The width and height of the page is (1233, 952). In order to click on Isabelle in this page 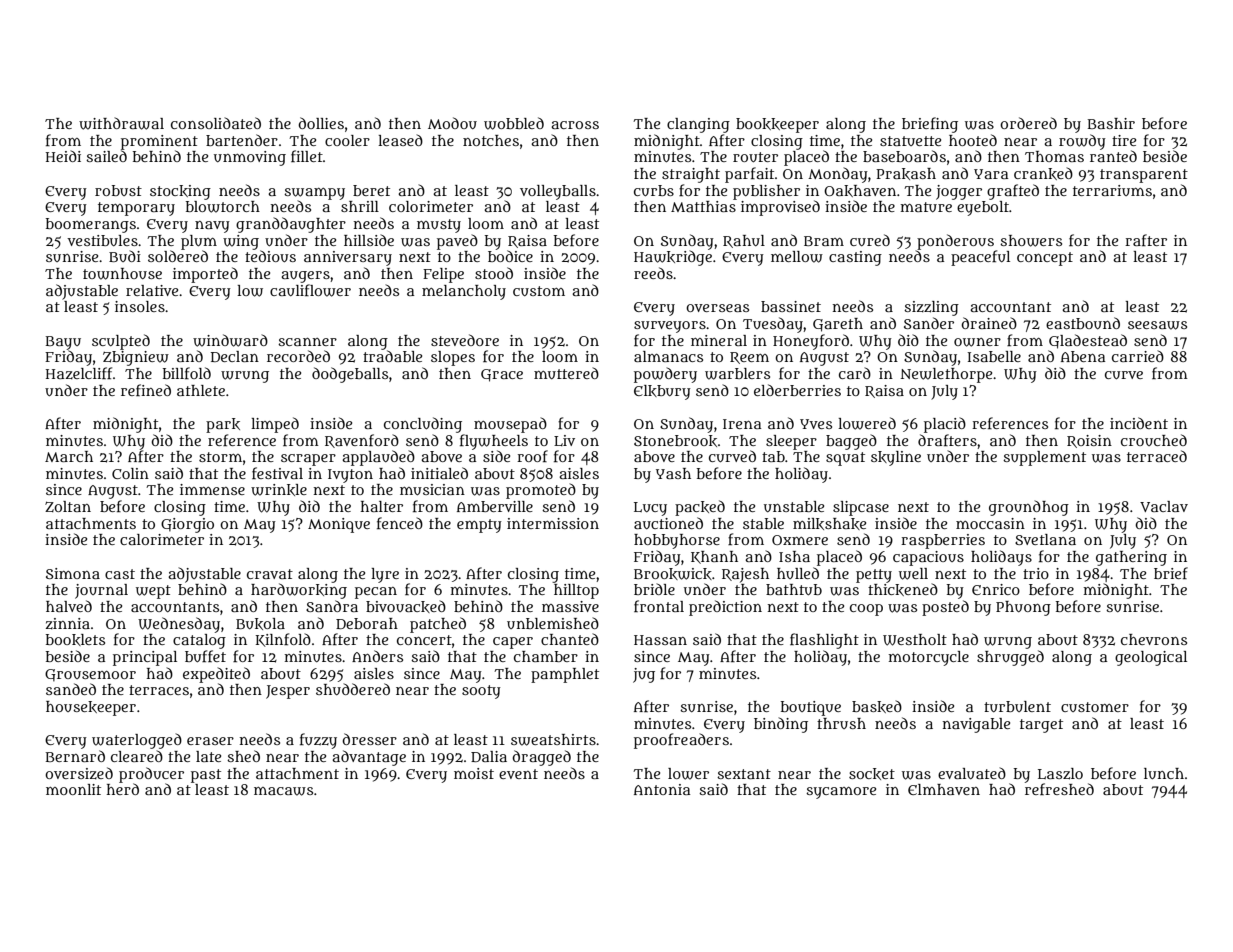, I will do `click(994, 356)`.
